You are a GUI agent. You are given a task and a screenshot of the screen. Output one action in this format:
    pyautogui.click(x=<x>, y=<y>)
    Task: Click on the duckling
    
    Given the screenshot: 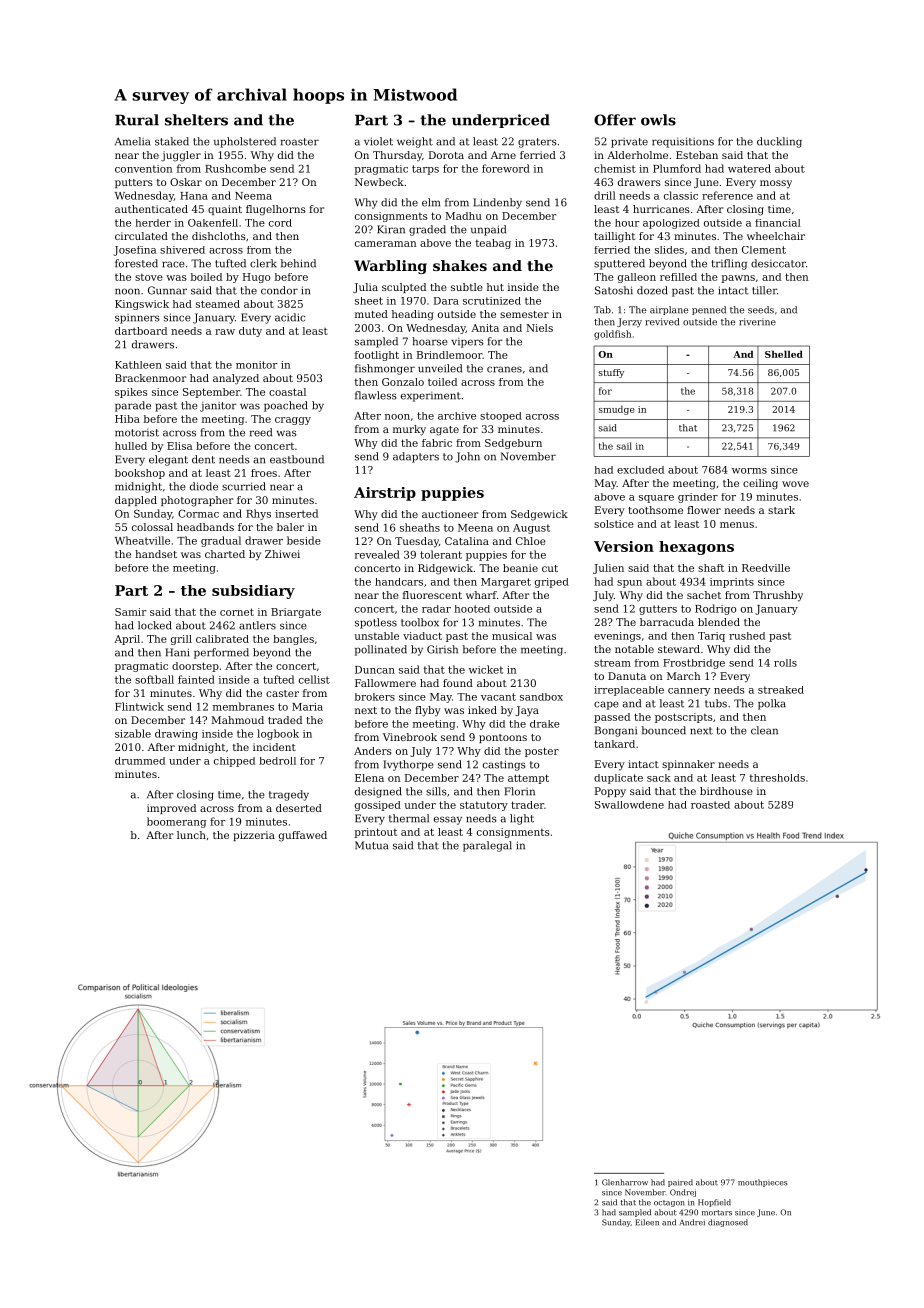 What is the action you would take?
    pyautogui.click(x=779, y=142)
